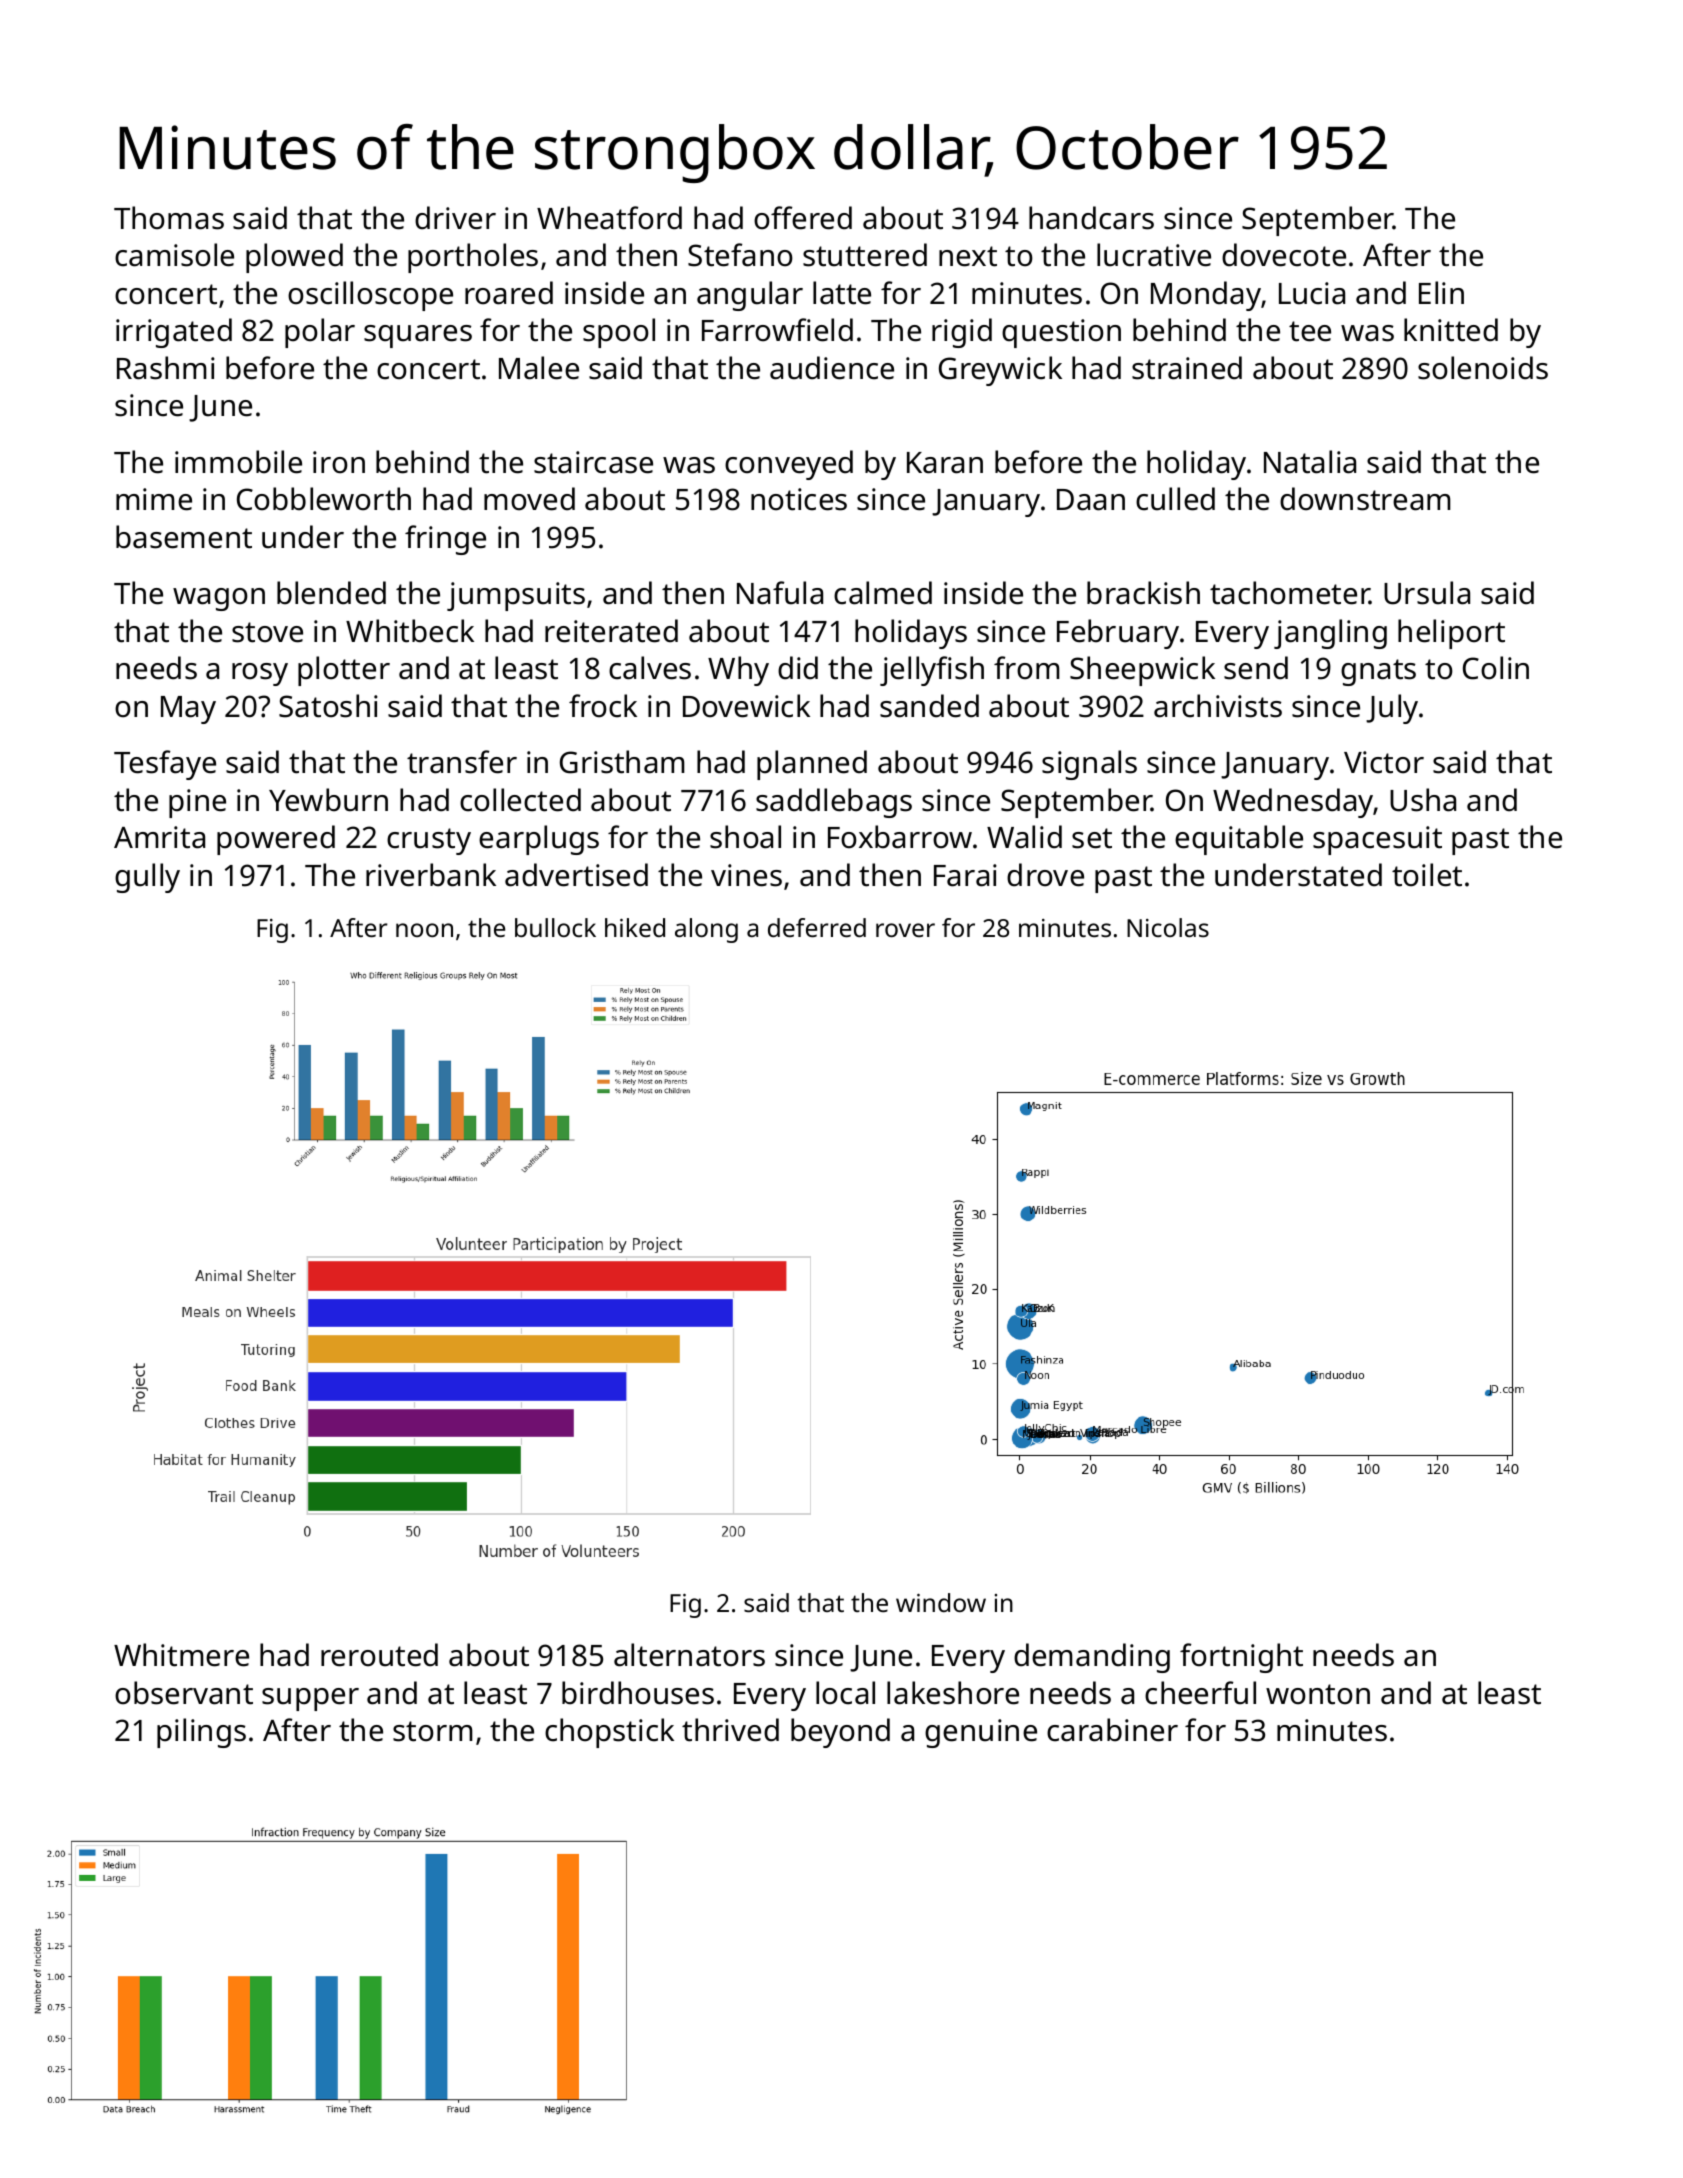 This document has height=2178, width=1683. Describe the element at coordinates (165, 765) in the document. I see `Tesfaye` at that location.
